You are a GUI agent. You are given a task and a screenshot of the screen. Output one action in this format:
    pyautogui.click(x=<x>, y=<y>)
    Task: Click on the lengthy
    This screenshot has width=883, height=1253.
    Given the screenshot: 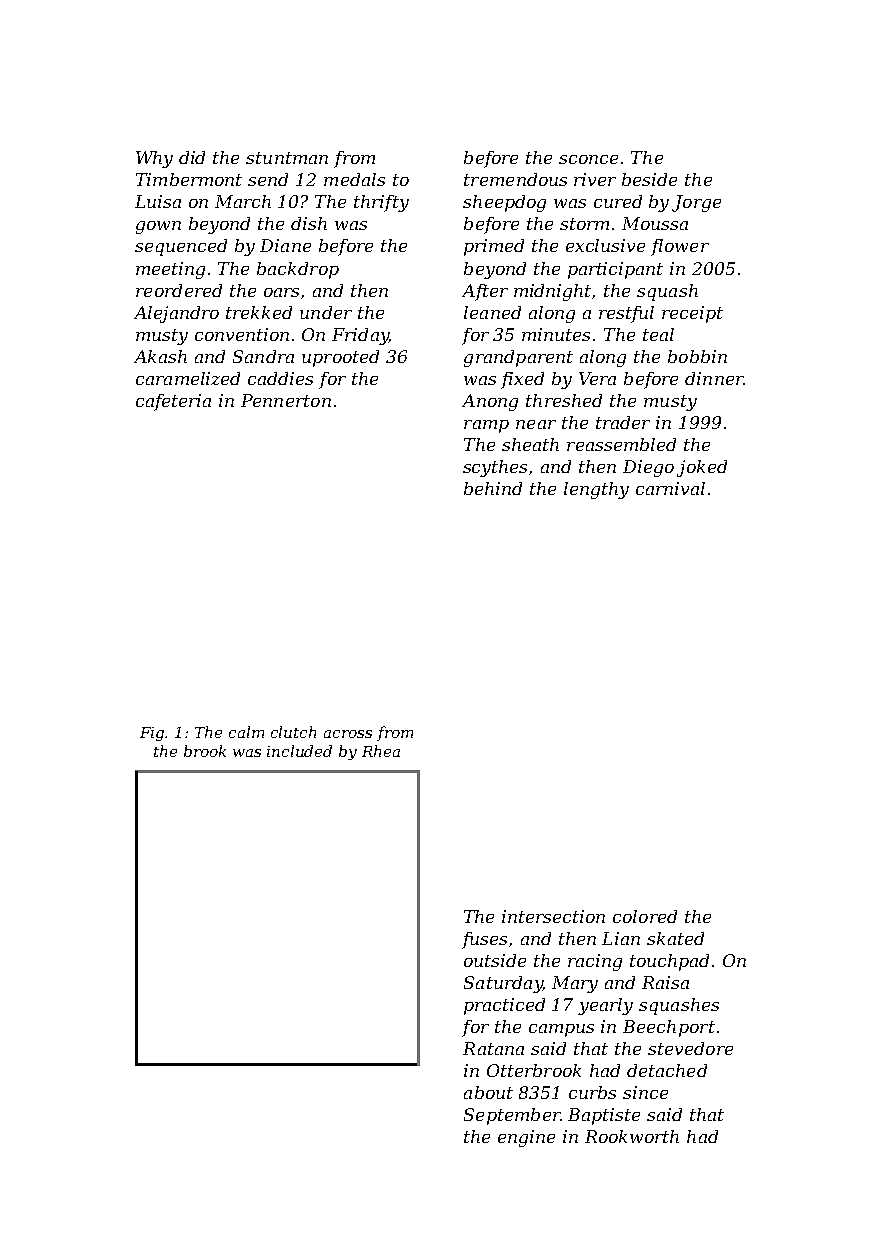 What is the action you would take?
    pyautogui.click(x=596, y=490)
